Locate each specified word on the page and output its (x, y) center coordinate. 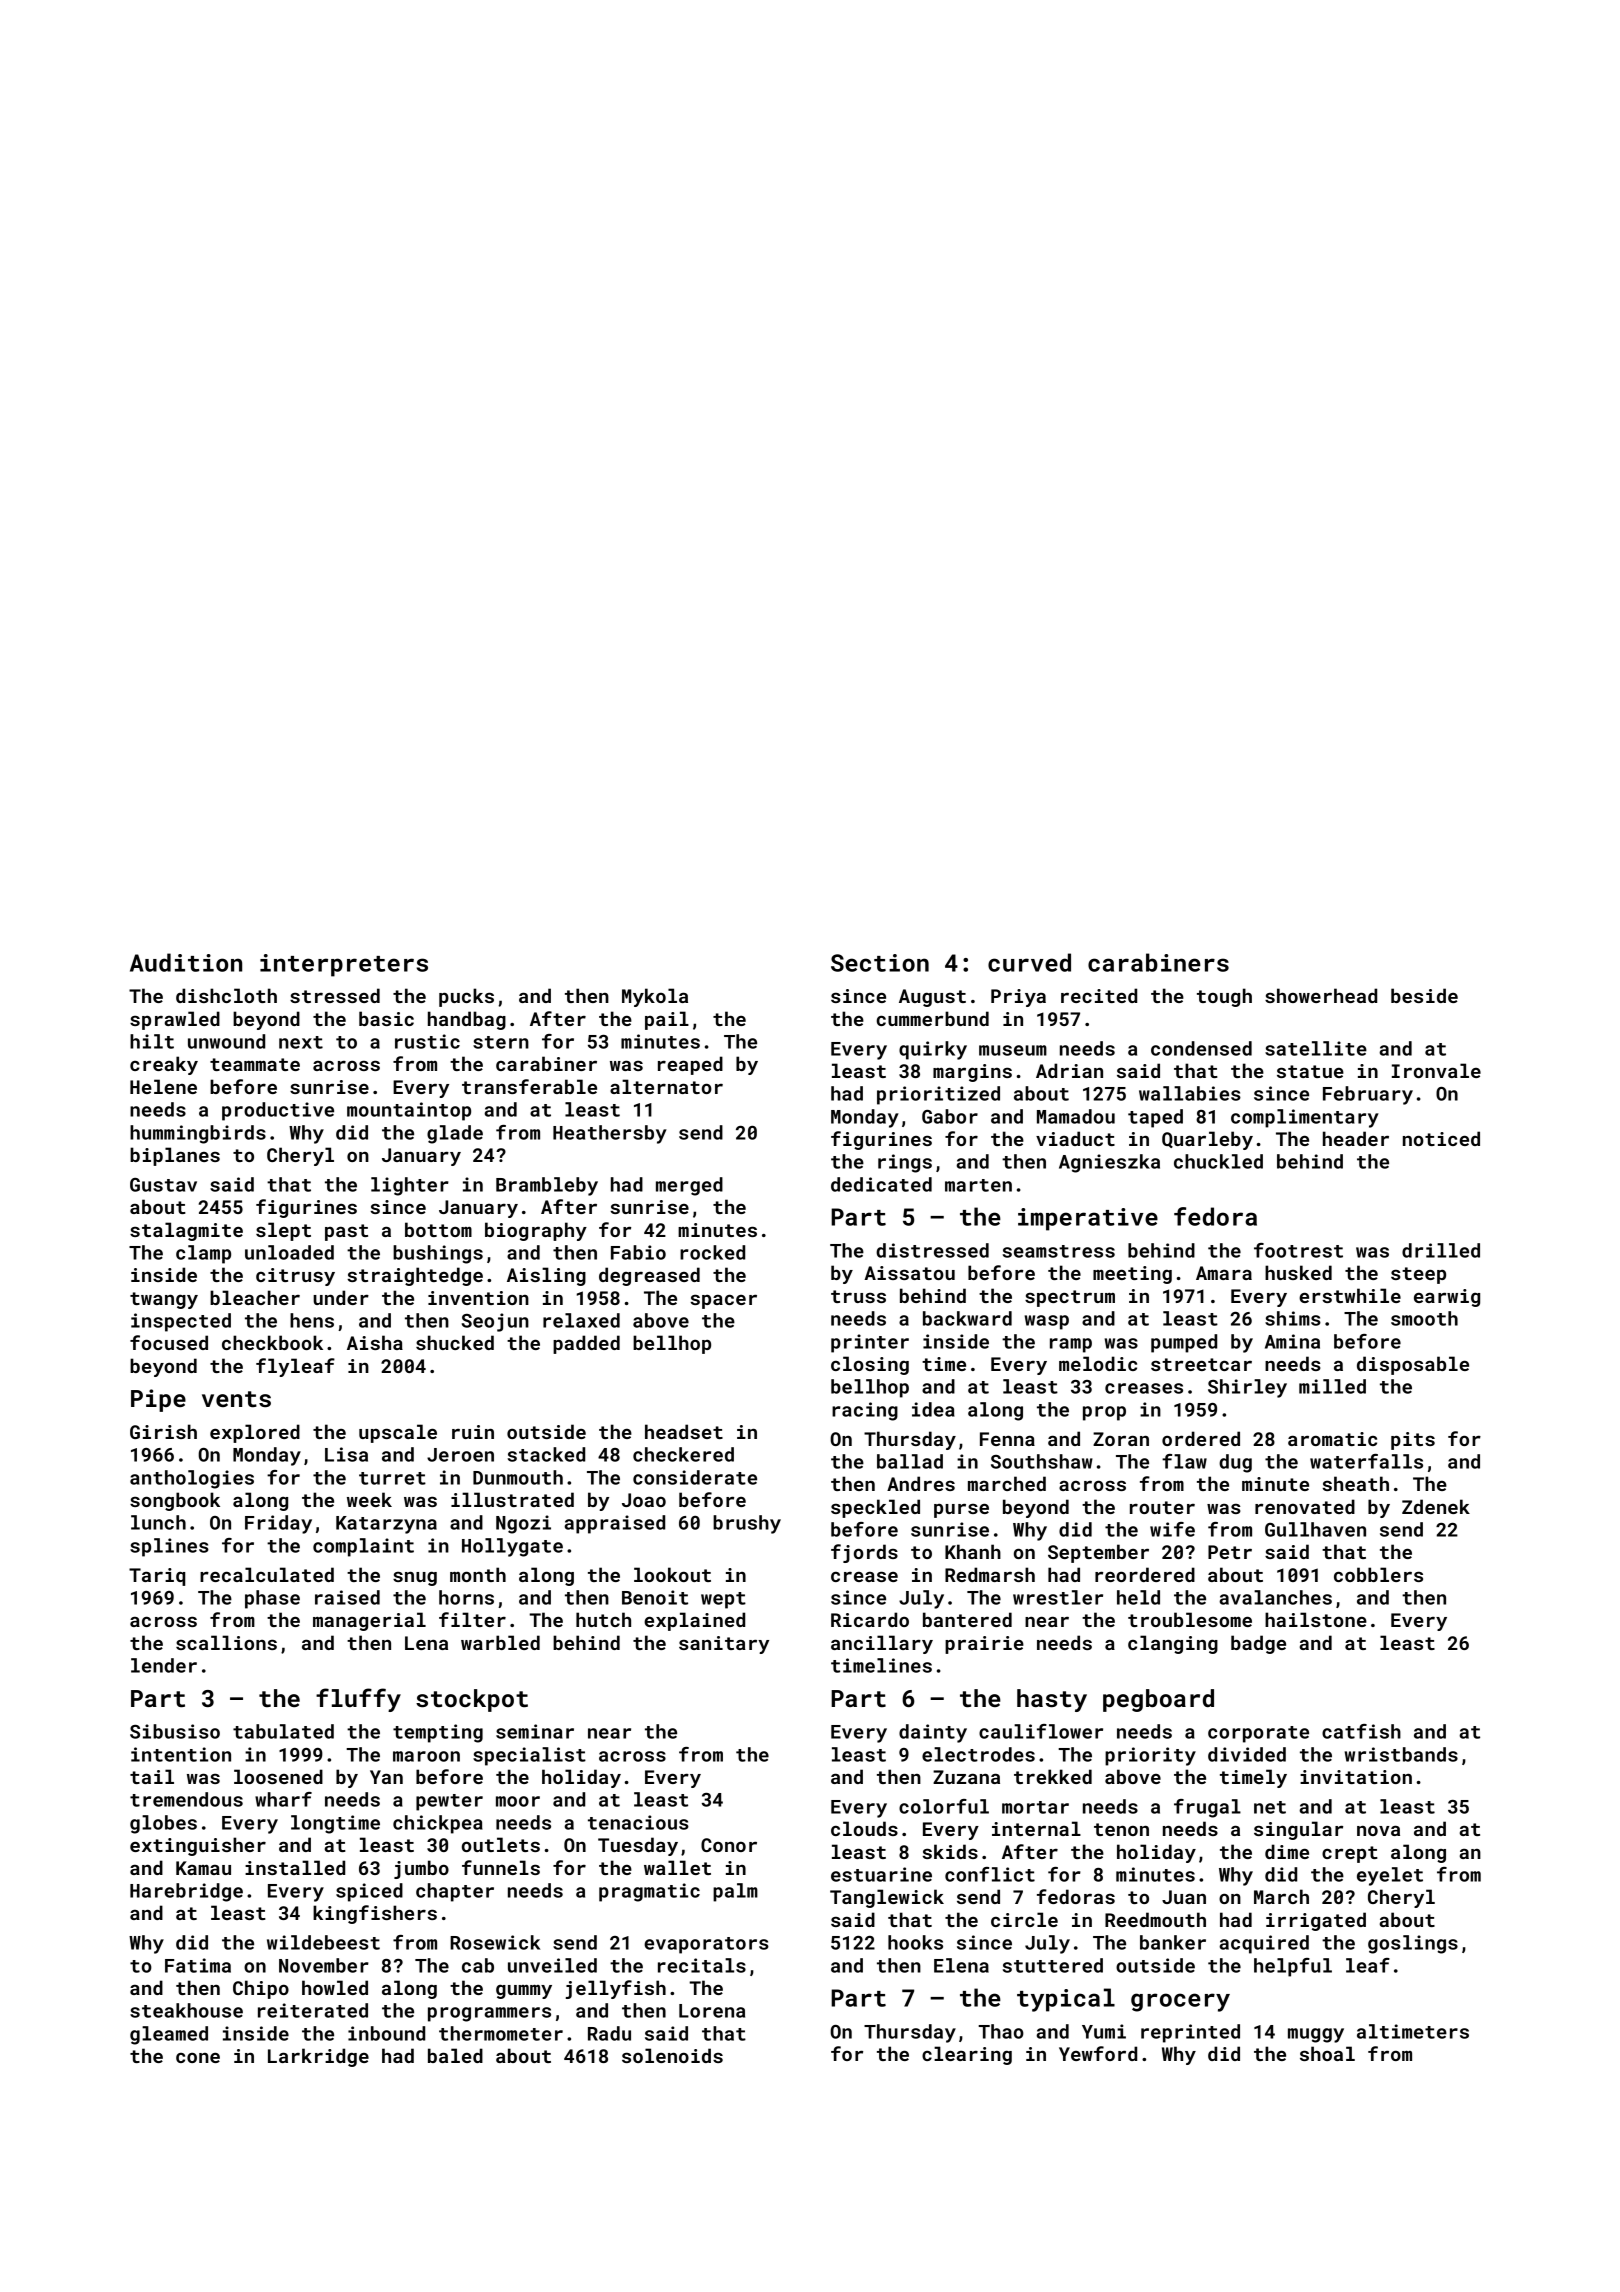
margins (972, 1073)
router (1162, 1507)
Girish (163, 1431)
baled (455, 2055)
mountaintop (409, 1111)
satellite (1316, 1048)
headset (684, 1431)
